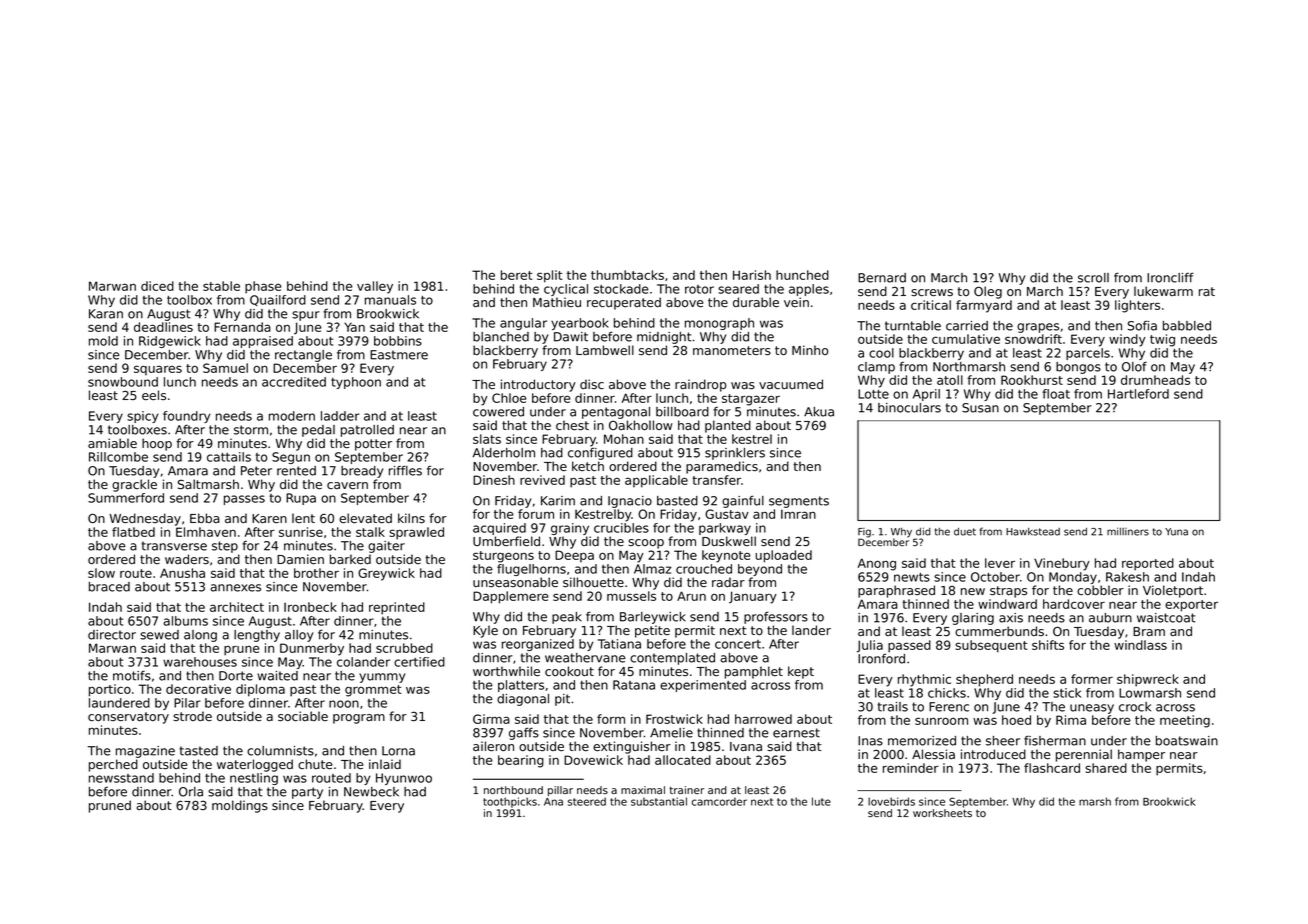 The height and width of the image is (924, 1308). Describe the element at coordinates (1162, 340) in the image. I see `twig` at that location.
